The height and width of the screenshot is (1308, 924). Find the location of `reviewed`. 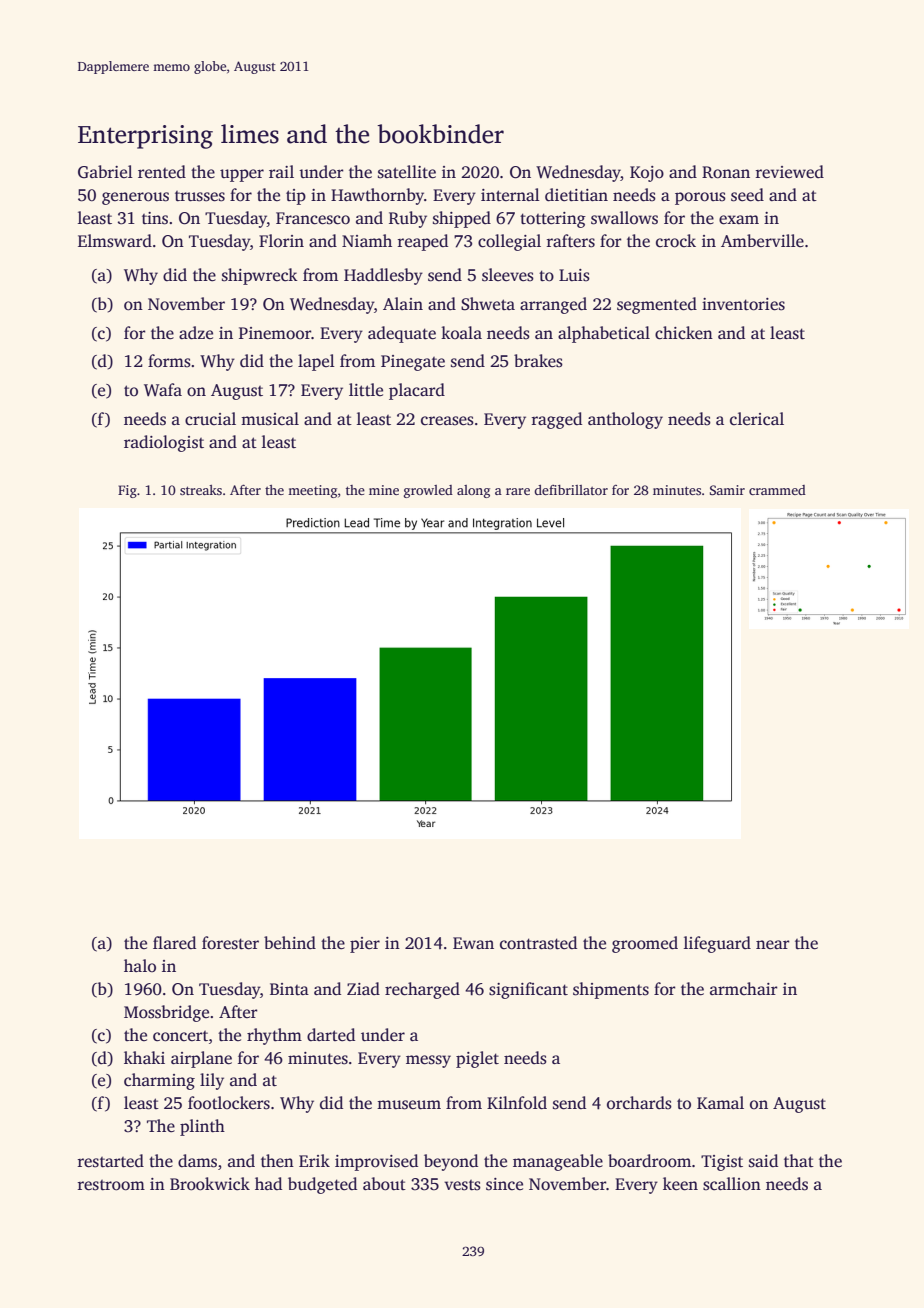

reviewed is located at coordinates (790, 172).
